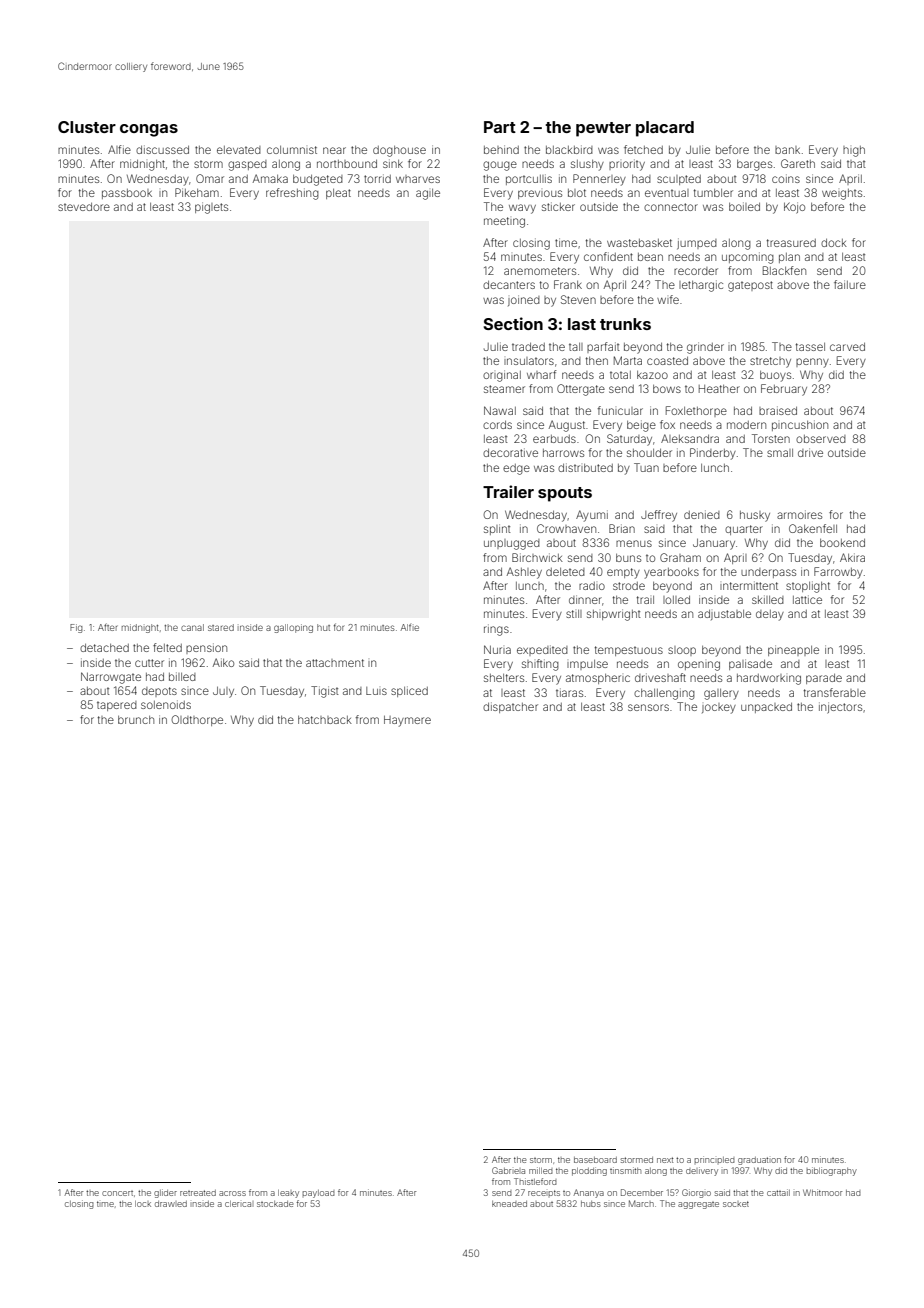  Describe the element at coordinates (719, 708) in the screenshot. I see `jockey` at that location.
